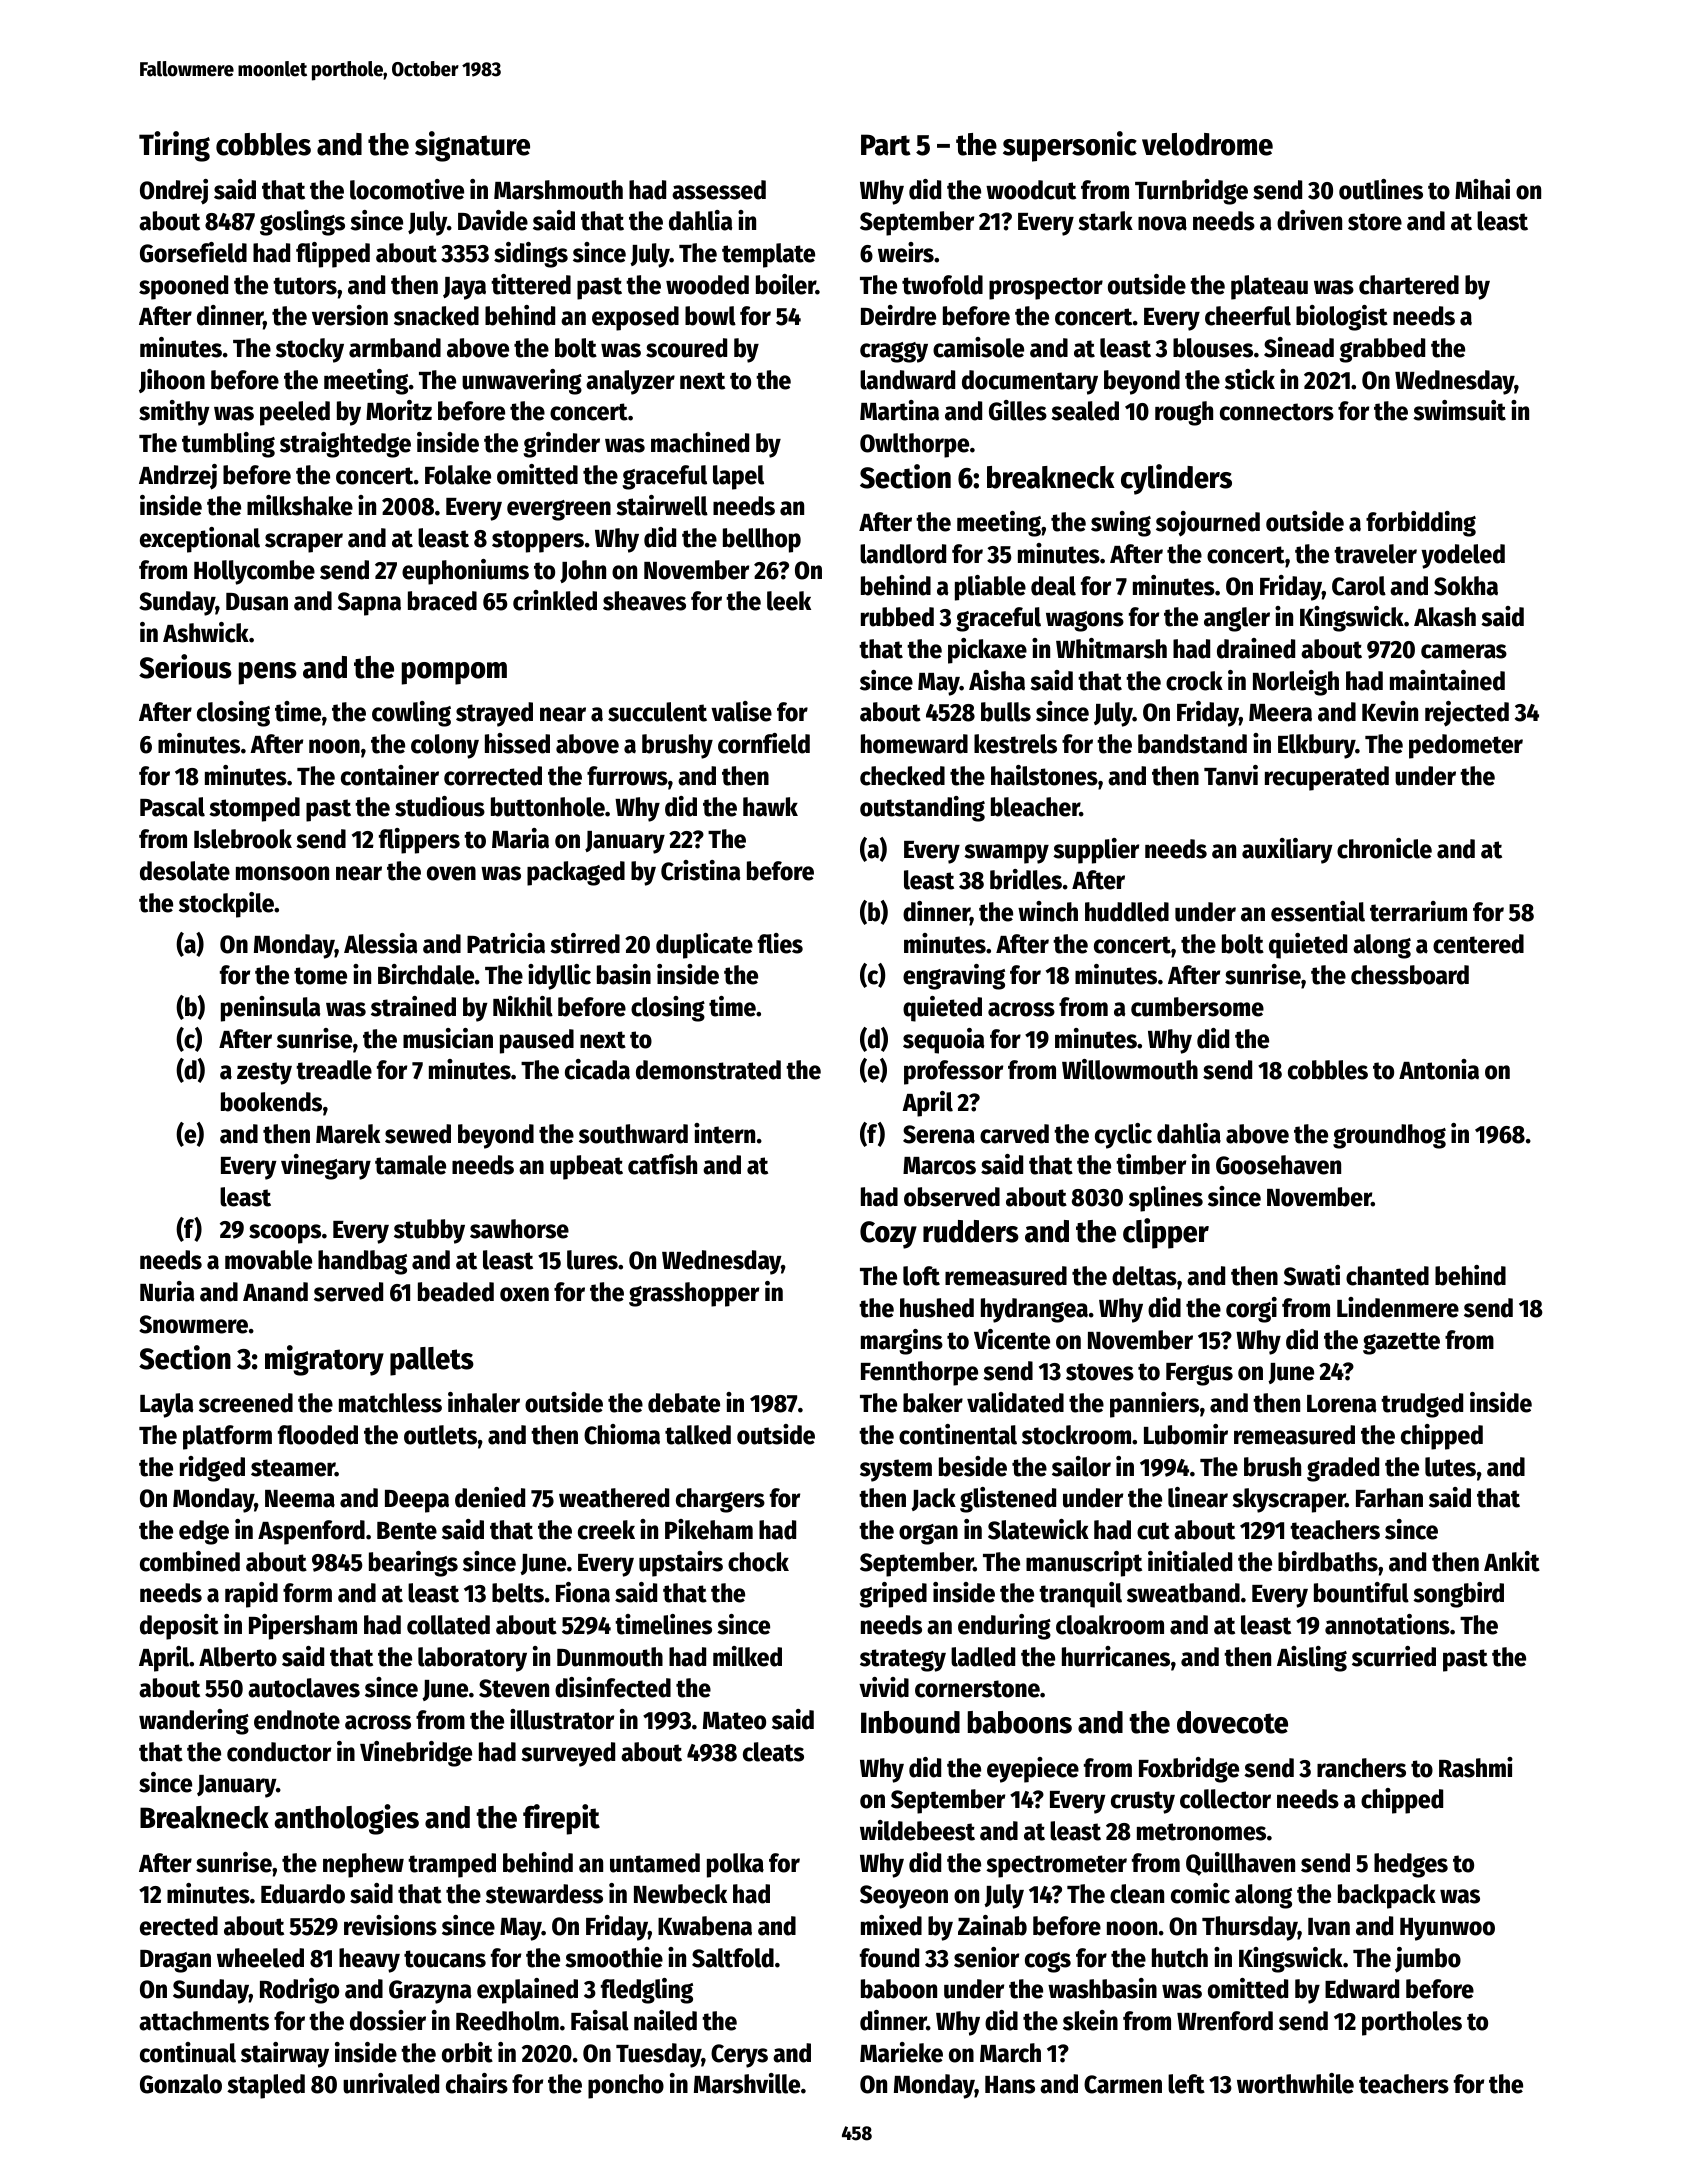 The height and width of the document is (2178, 1683). Describe the element at coordinates (888, 1235) in the document. I see `Cozy` at that location.
